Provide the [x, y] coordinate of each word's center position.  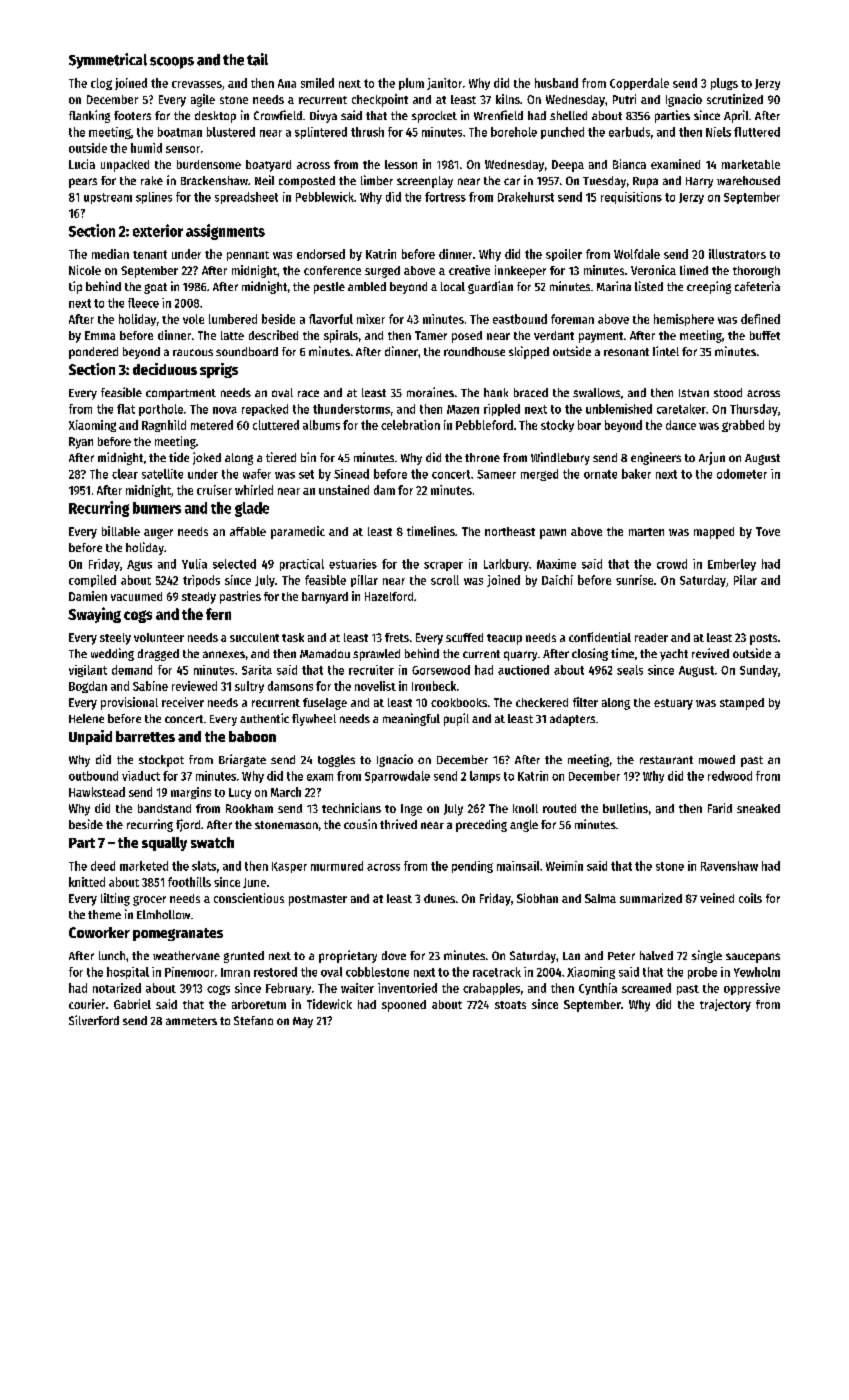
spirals [341, 336]
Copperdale [639, 84]
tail [257, 59]
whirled [254, 490]
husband [556, 83]
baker [636, 474]
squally [164, 844]
